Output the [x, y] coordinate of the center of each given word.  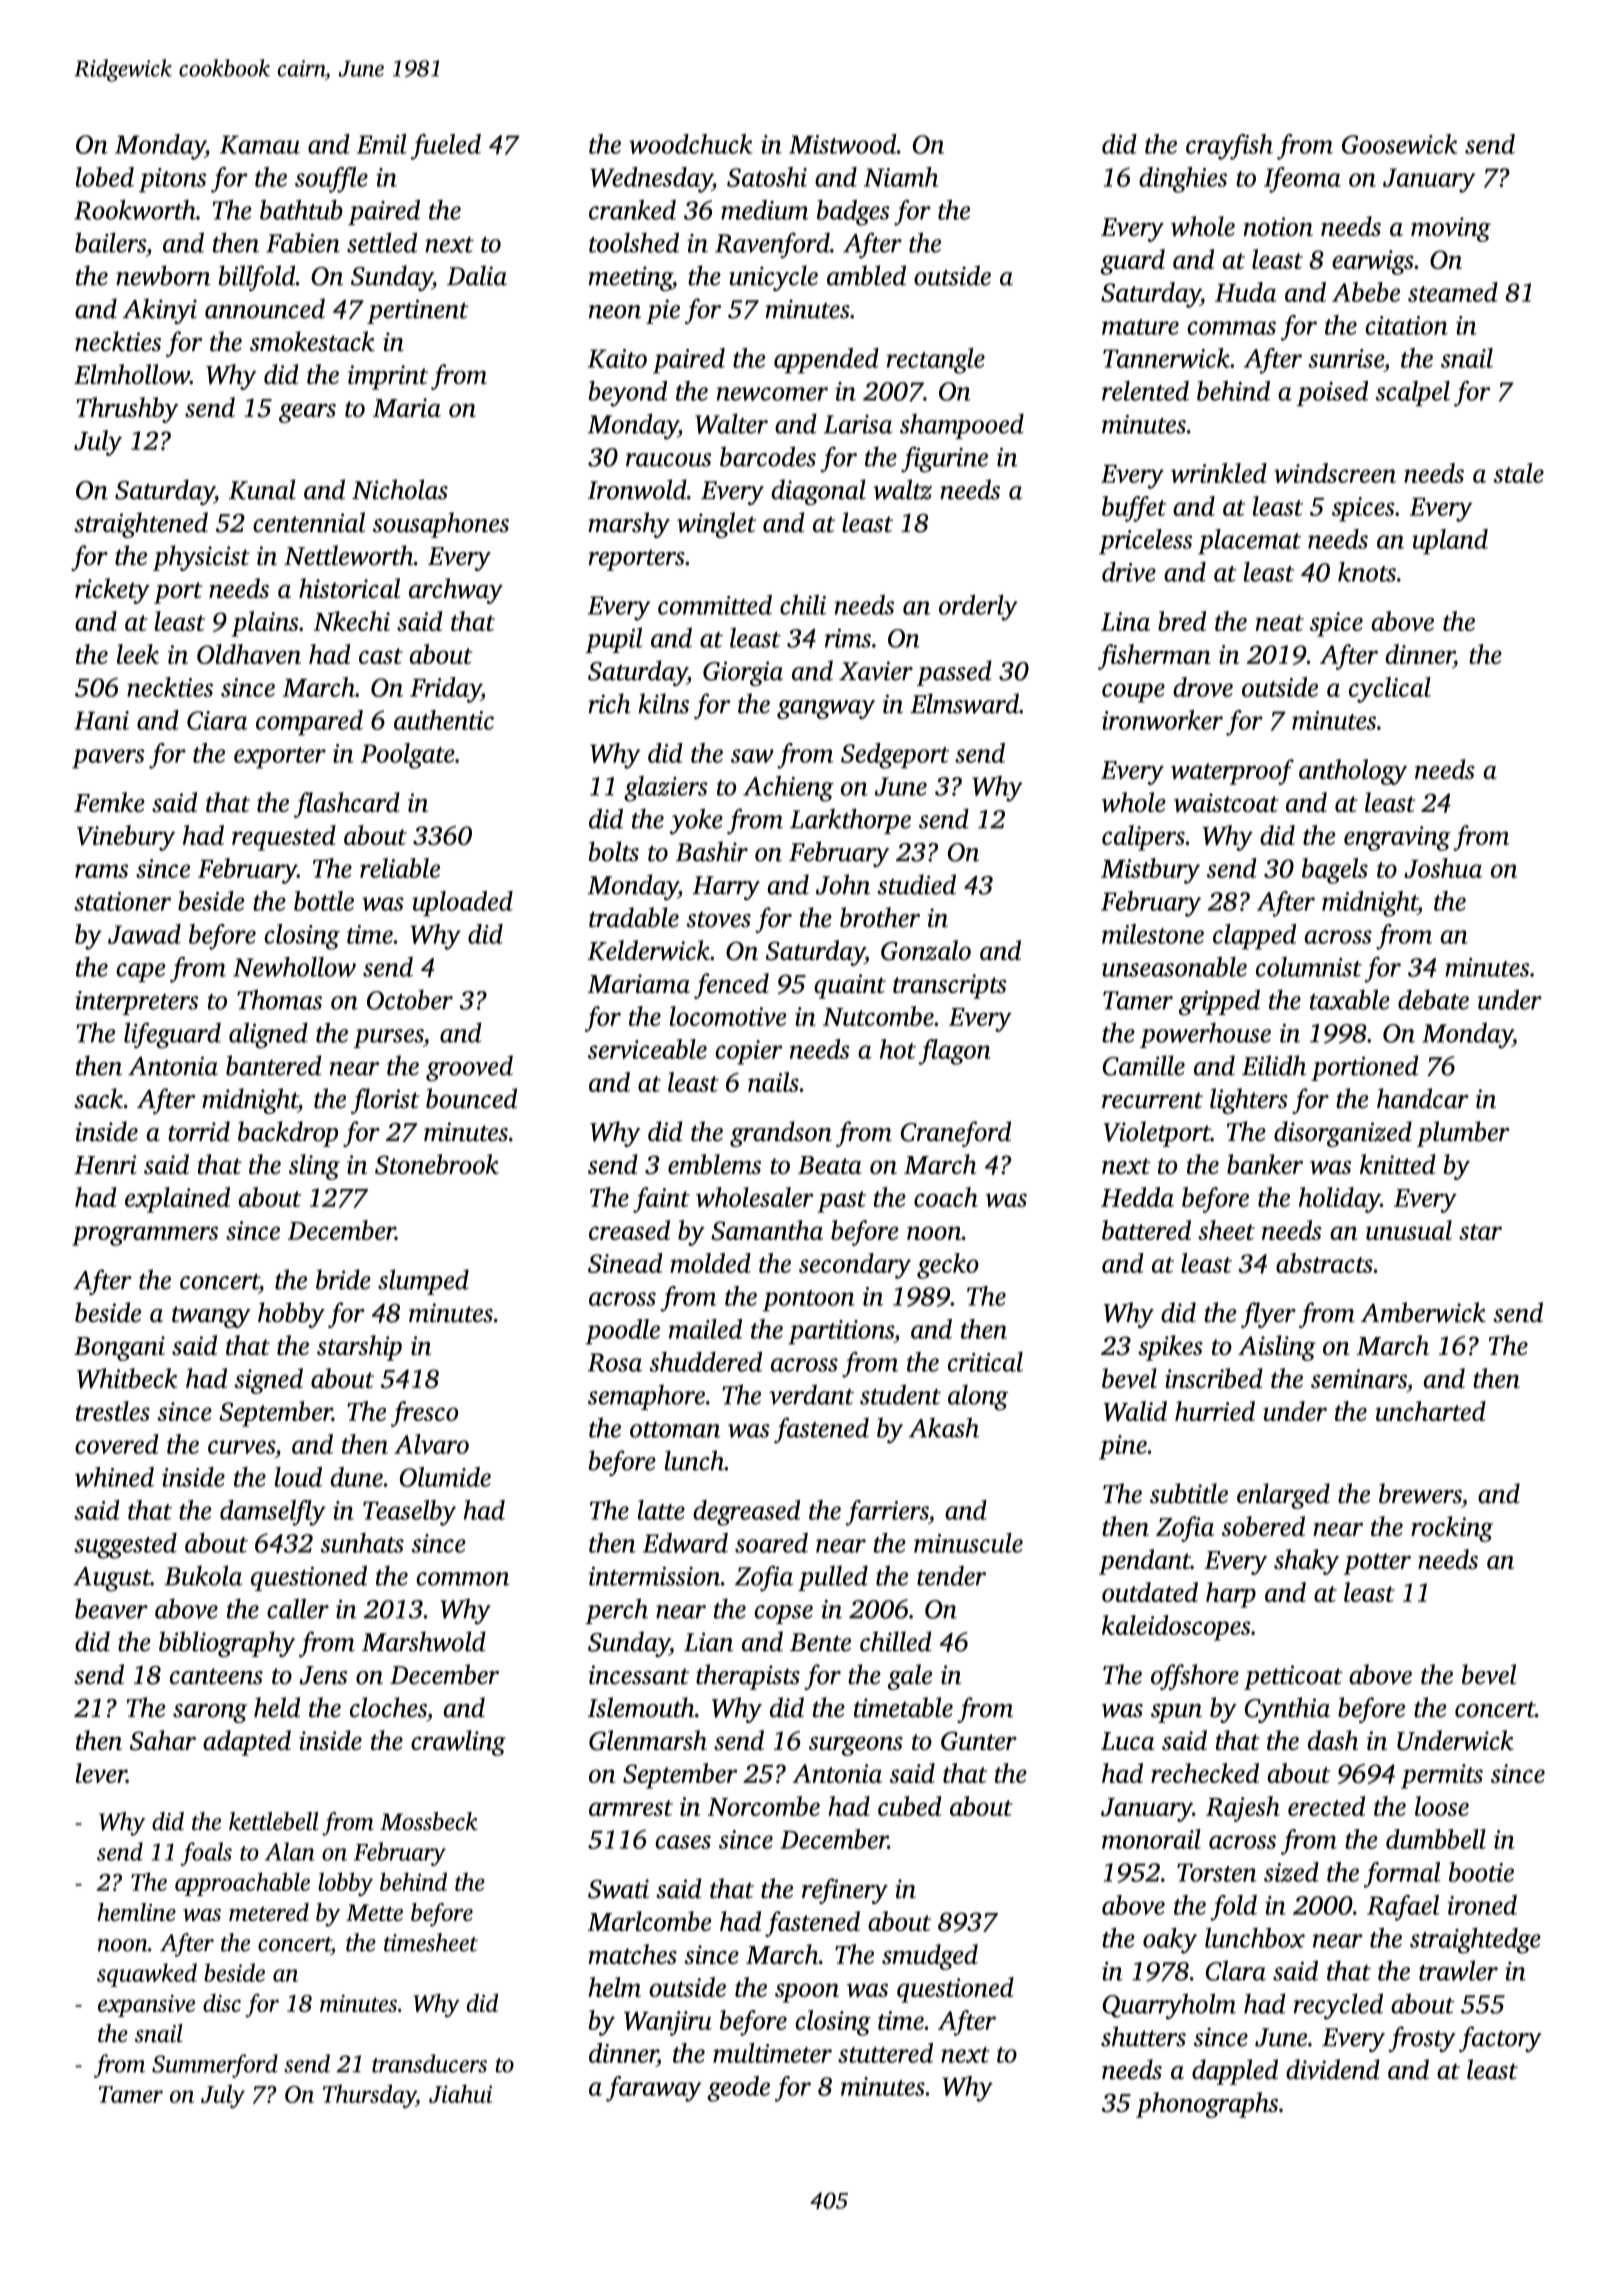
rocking [1452, 1529]
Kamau [260, 144]
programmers [145, 1236]
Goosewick [1400, 144]
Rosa [615, 1362]
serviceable [647, 1049]
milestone [1153, 934]
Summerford [215, 2066]
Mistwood [843, 144]
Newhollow [294, 967]
